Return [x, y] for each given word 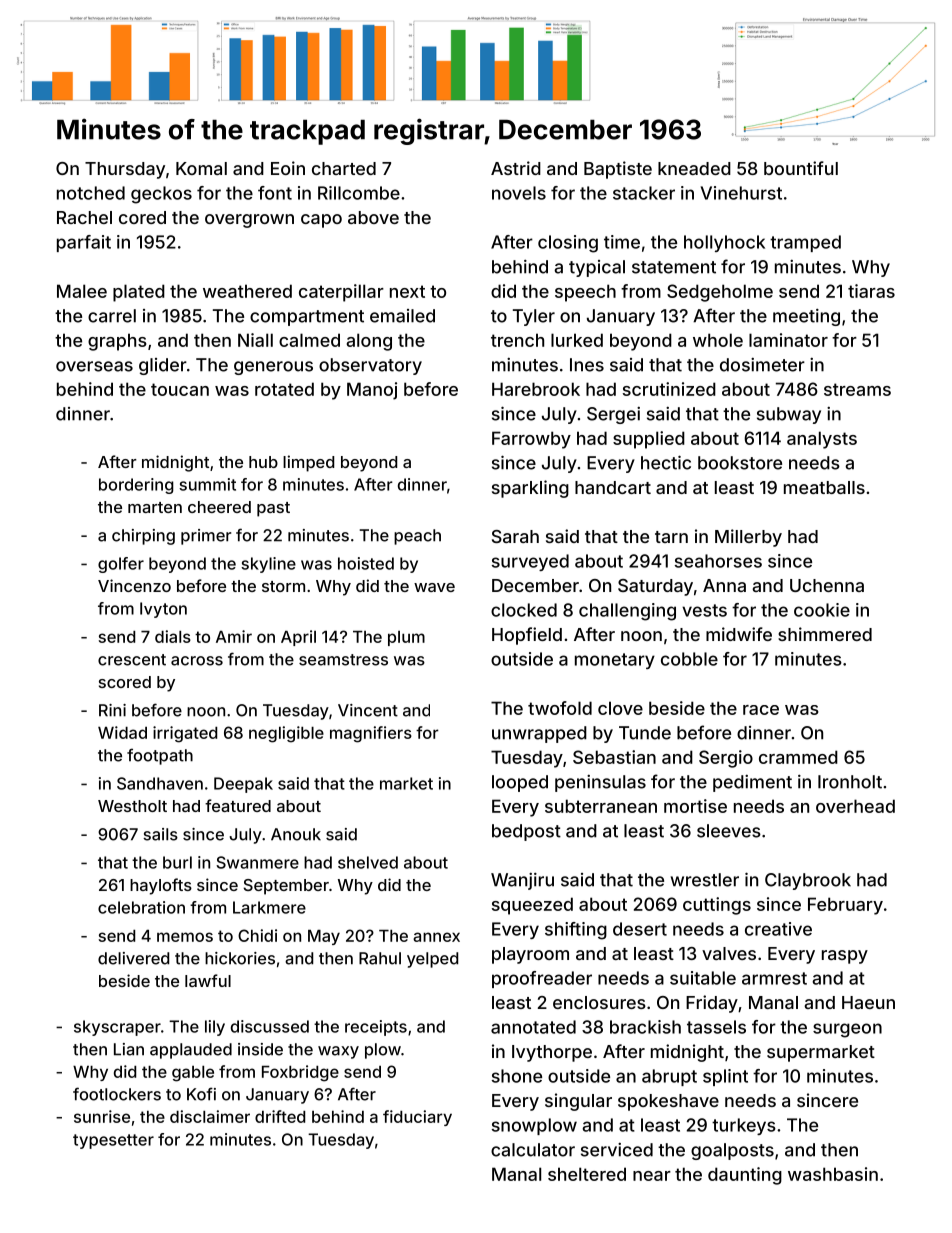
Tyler [534, 317]
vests [704, 610]
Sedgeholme [720, 293]
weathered [247, 291]
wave [434, 587]
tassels [716, 1027]
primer [206, 537]
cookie [822, 610]
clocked [524, 610]
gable [193, 1074]
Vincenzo [134, 585]
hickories [240, 958]
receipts [376, 1028]
